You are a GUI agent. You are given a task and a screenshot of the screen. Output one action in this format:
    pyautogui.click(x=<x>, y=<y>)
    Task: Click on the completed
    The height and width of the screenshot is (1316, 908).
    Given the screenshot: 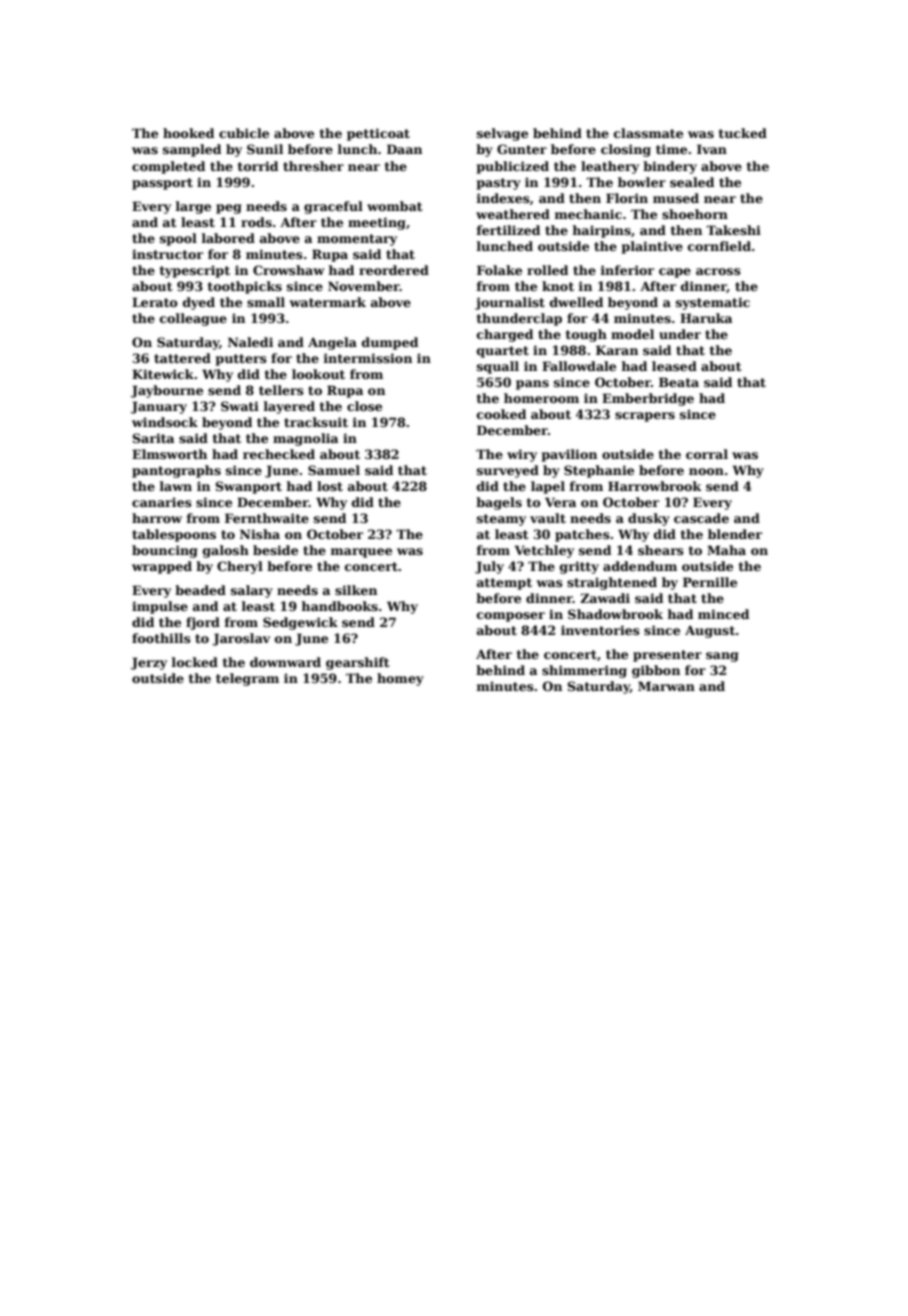 What is the action you would take?
    pyautogui.click(x=168, y=167)
